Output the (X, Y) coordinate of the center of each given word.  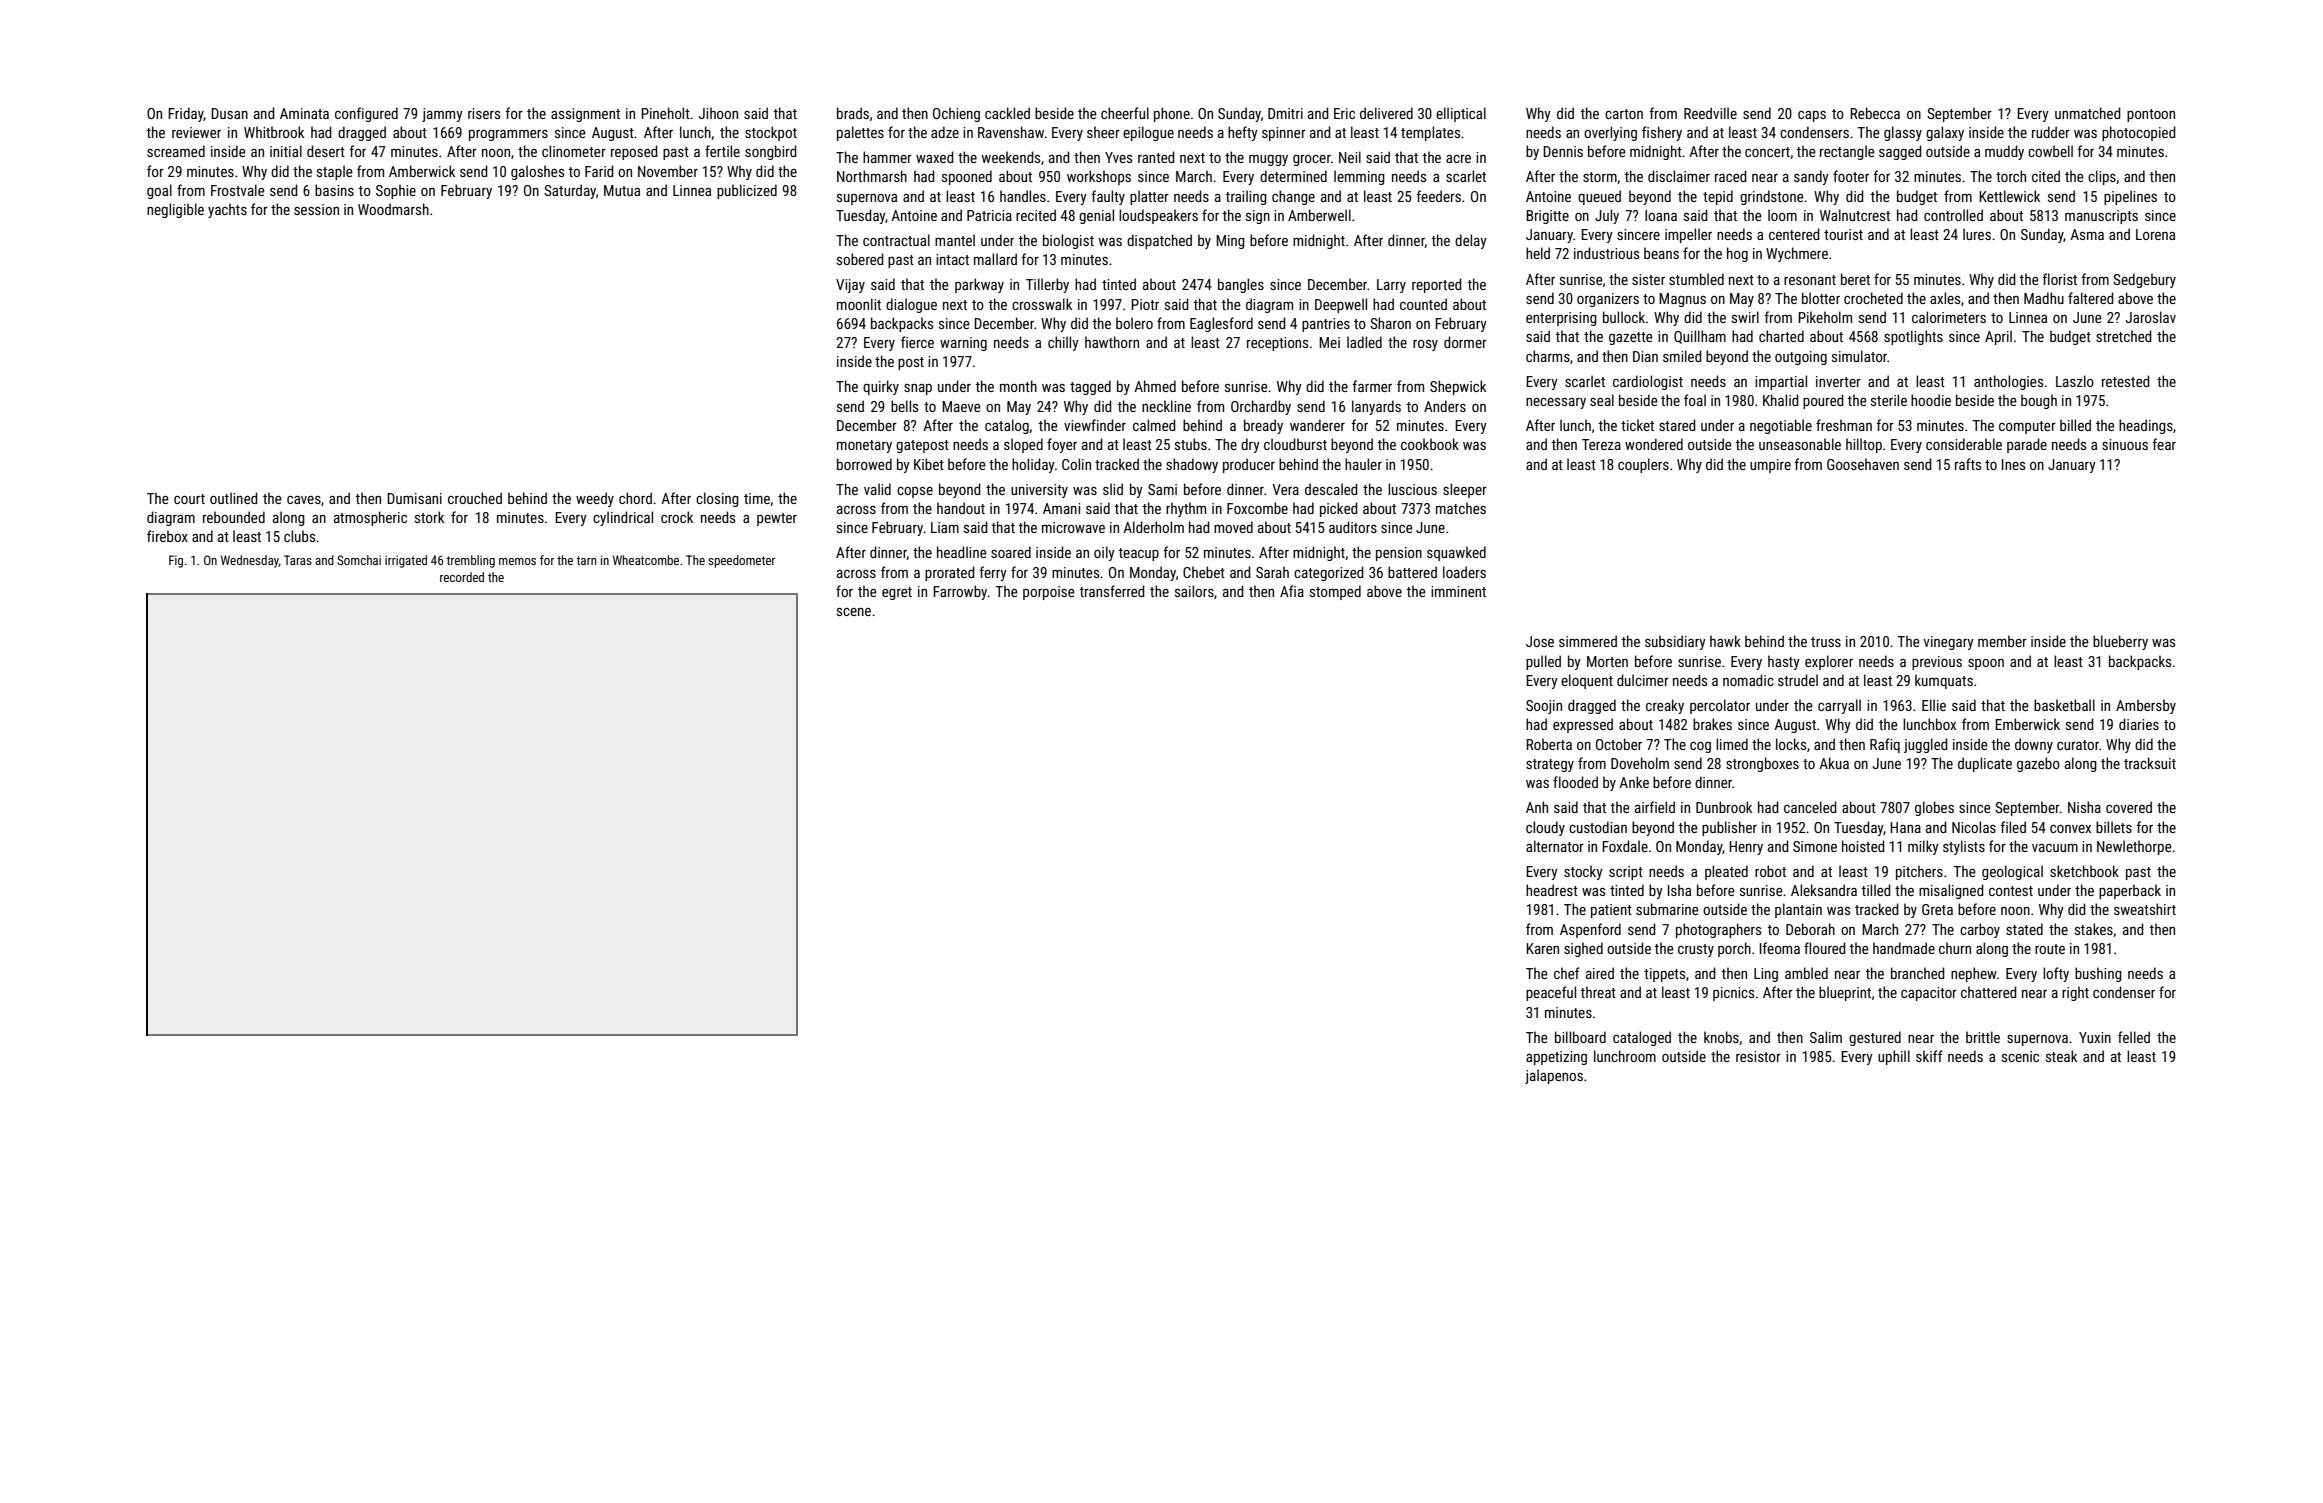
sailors (1194, 591)
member (2002, 641)
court (189, 499)
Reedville (1710, 113)
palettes (860, 133)
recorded (462, 577)
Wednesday (250, 561)
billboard (1580, 1037)
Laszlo (2075, 381)
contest (2011, 891)
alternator (1555, 846)
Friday (186, 114)
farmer (1372, 386)
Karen (1542, 948)
